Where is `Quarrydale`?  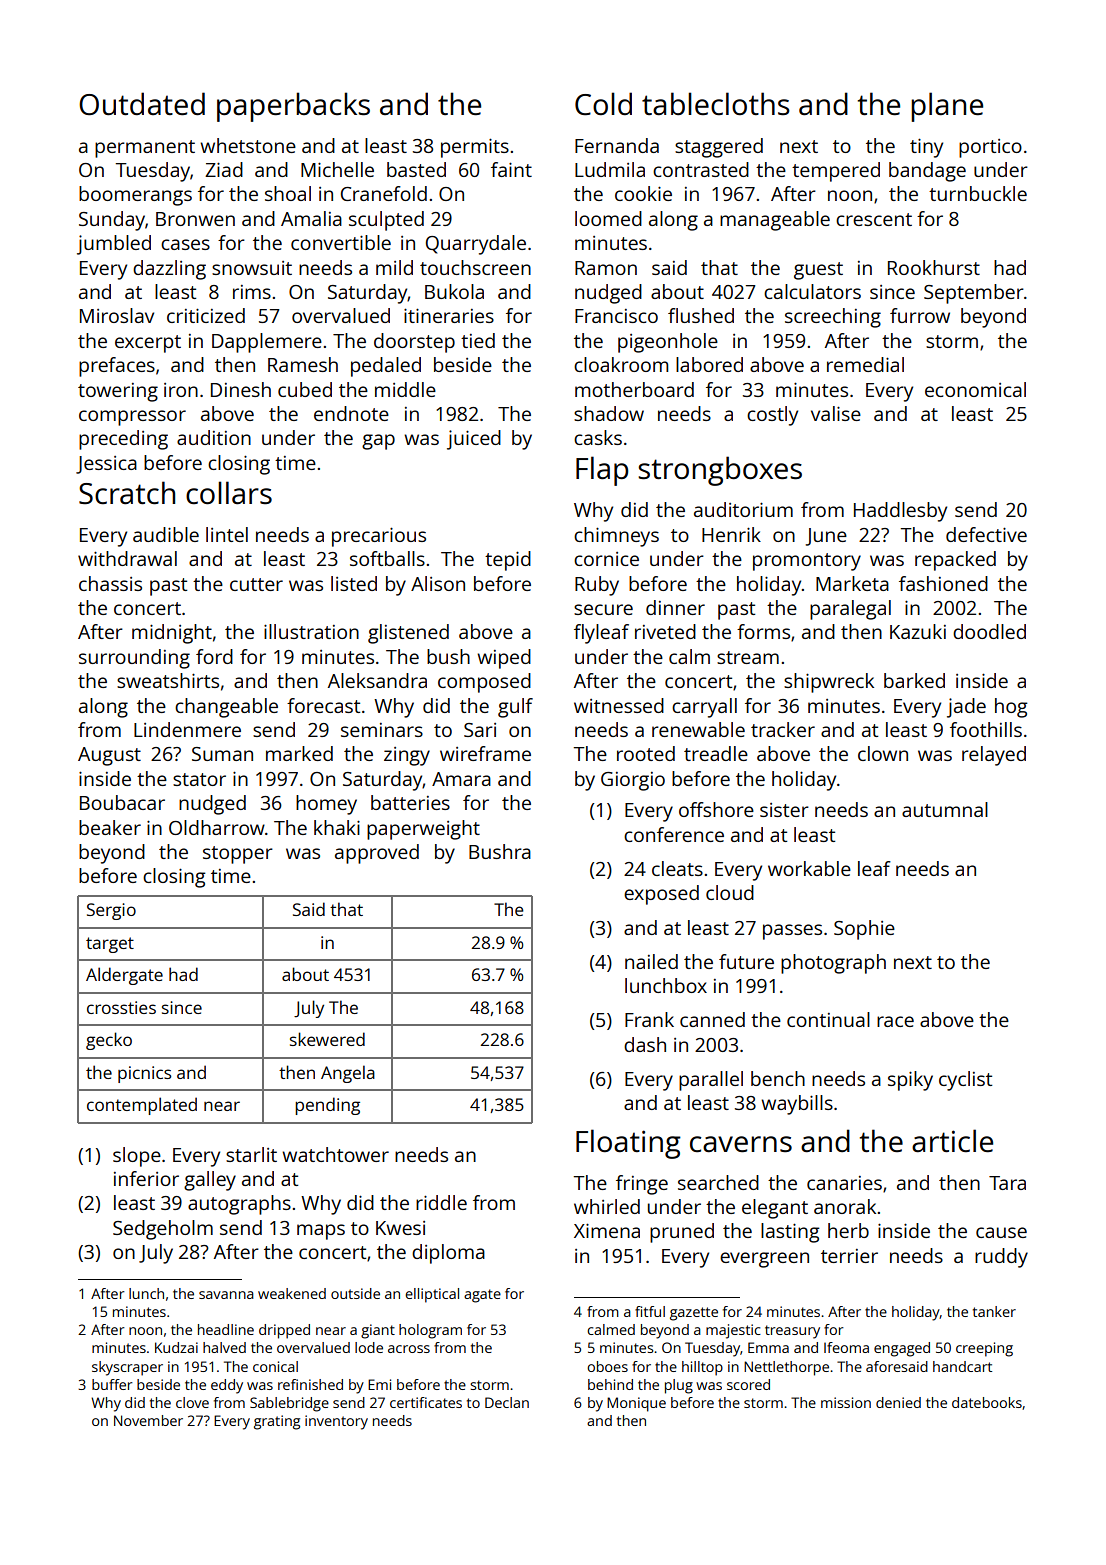 Quarrydale is located at coordinates (476, 245).
